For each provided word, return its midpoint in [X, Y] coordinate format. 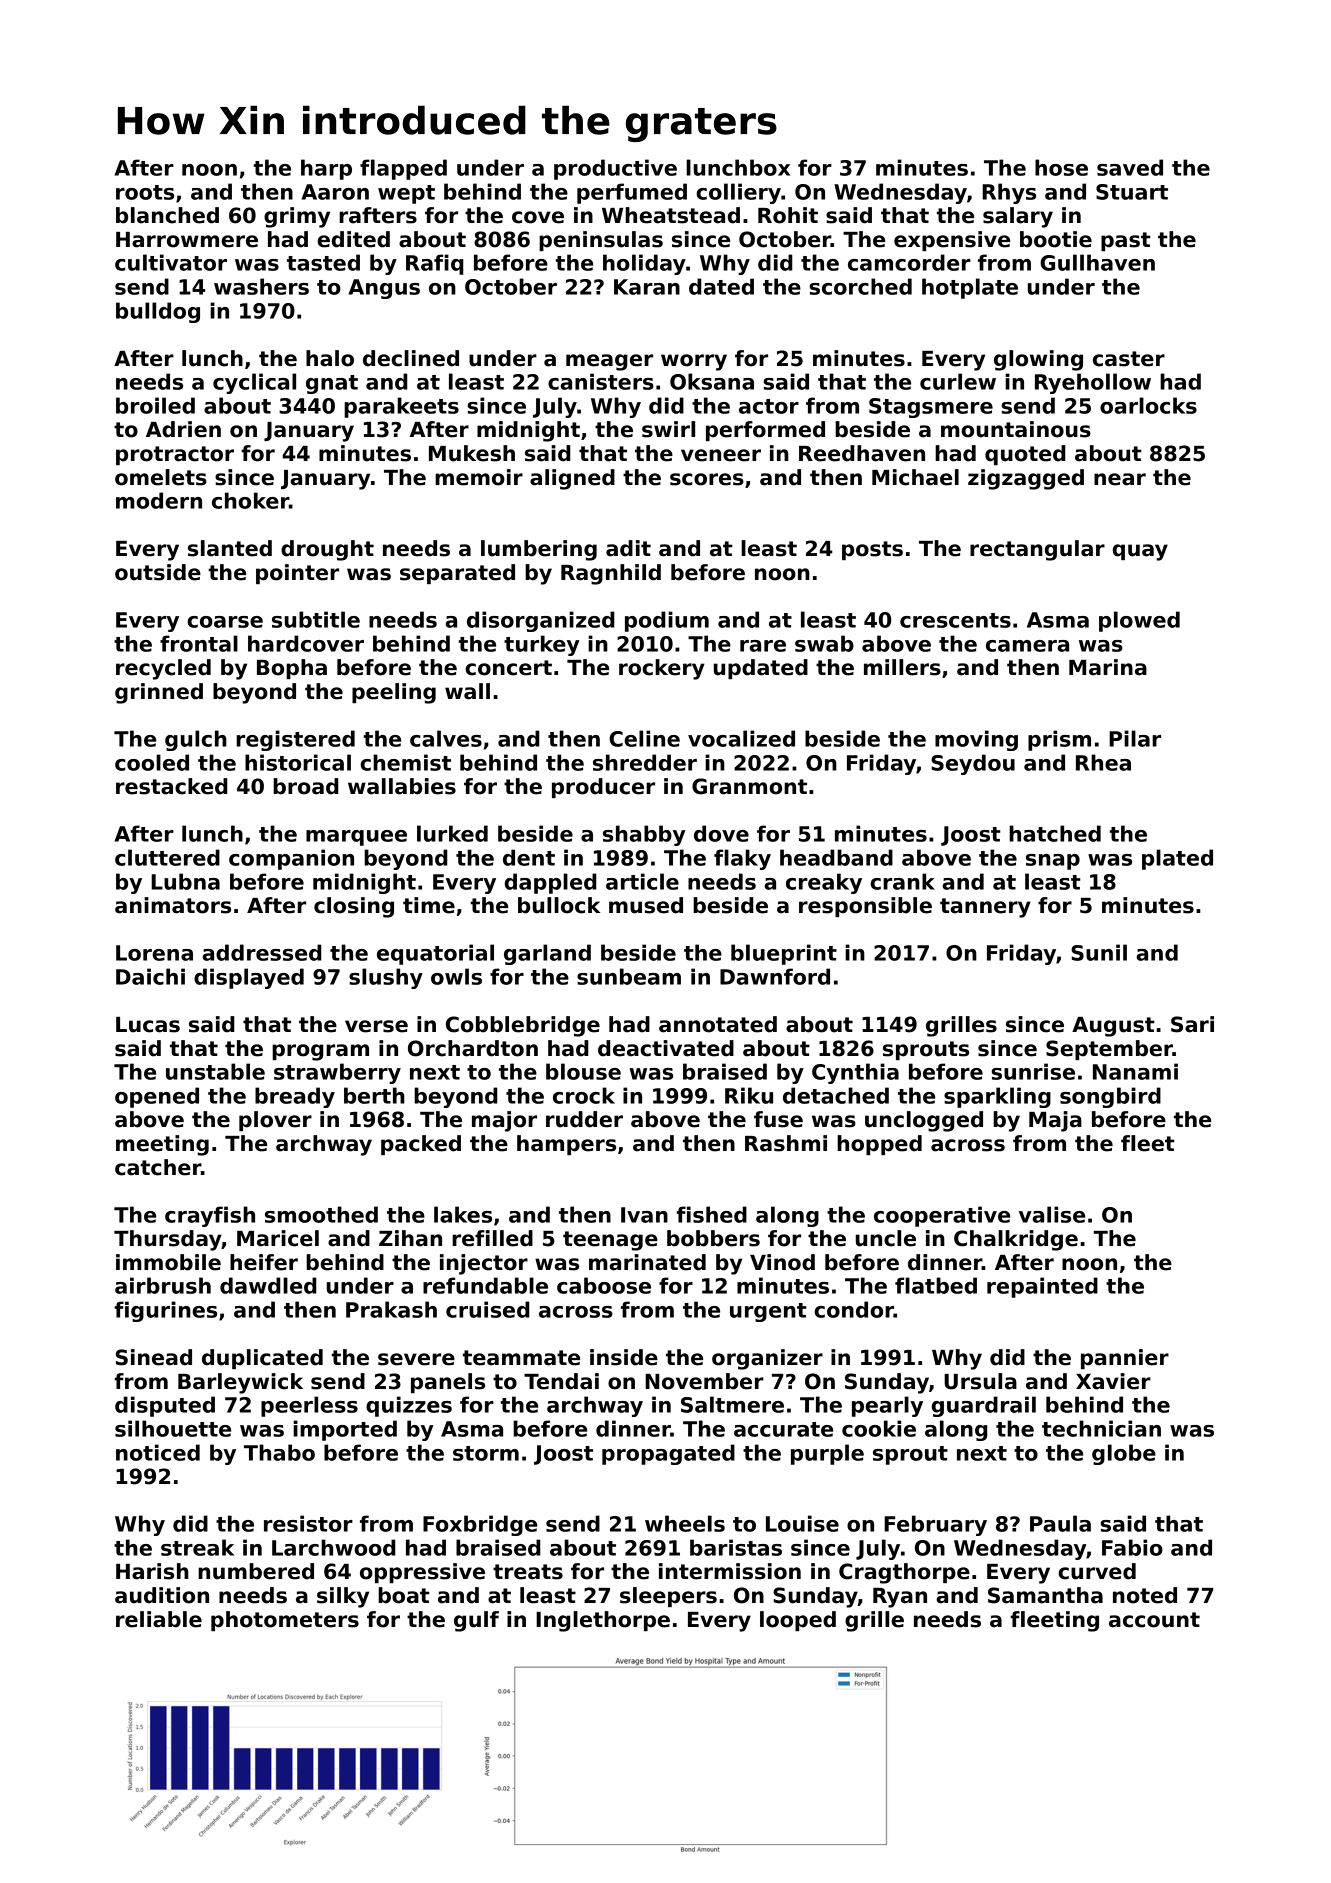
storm [486, 1453]
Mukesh [472, 453]
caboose [604, 1285]
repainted [1042, 1287]
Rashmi [786, 1143]
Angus [384, 289]
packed [421, 1145]
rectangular [1037, 550]
